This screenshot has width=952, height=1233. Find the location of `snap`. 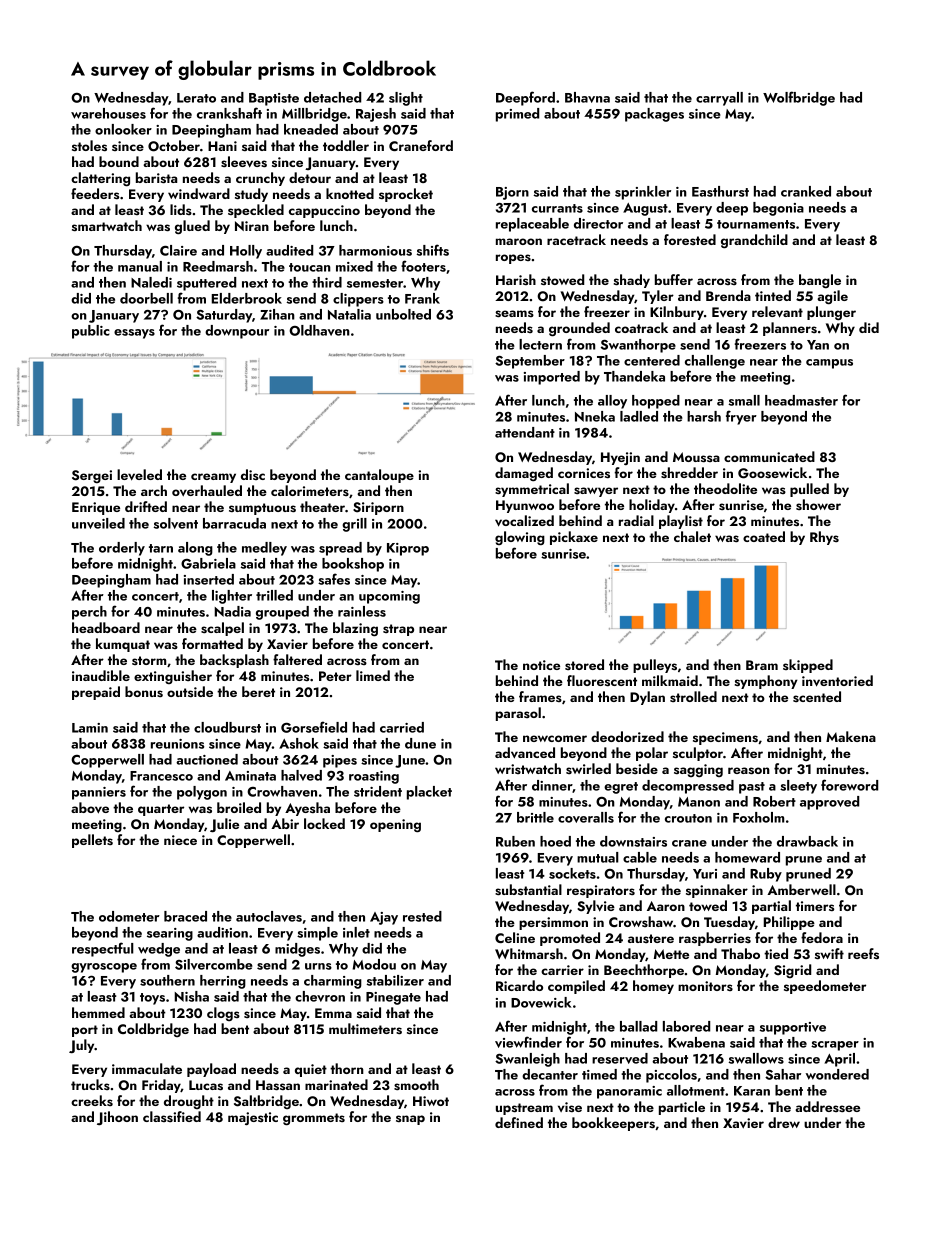

snap is located at coordinates (410, 1120).
